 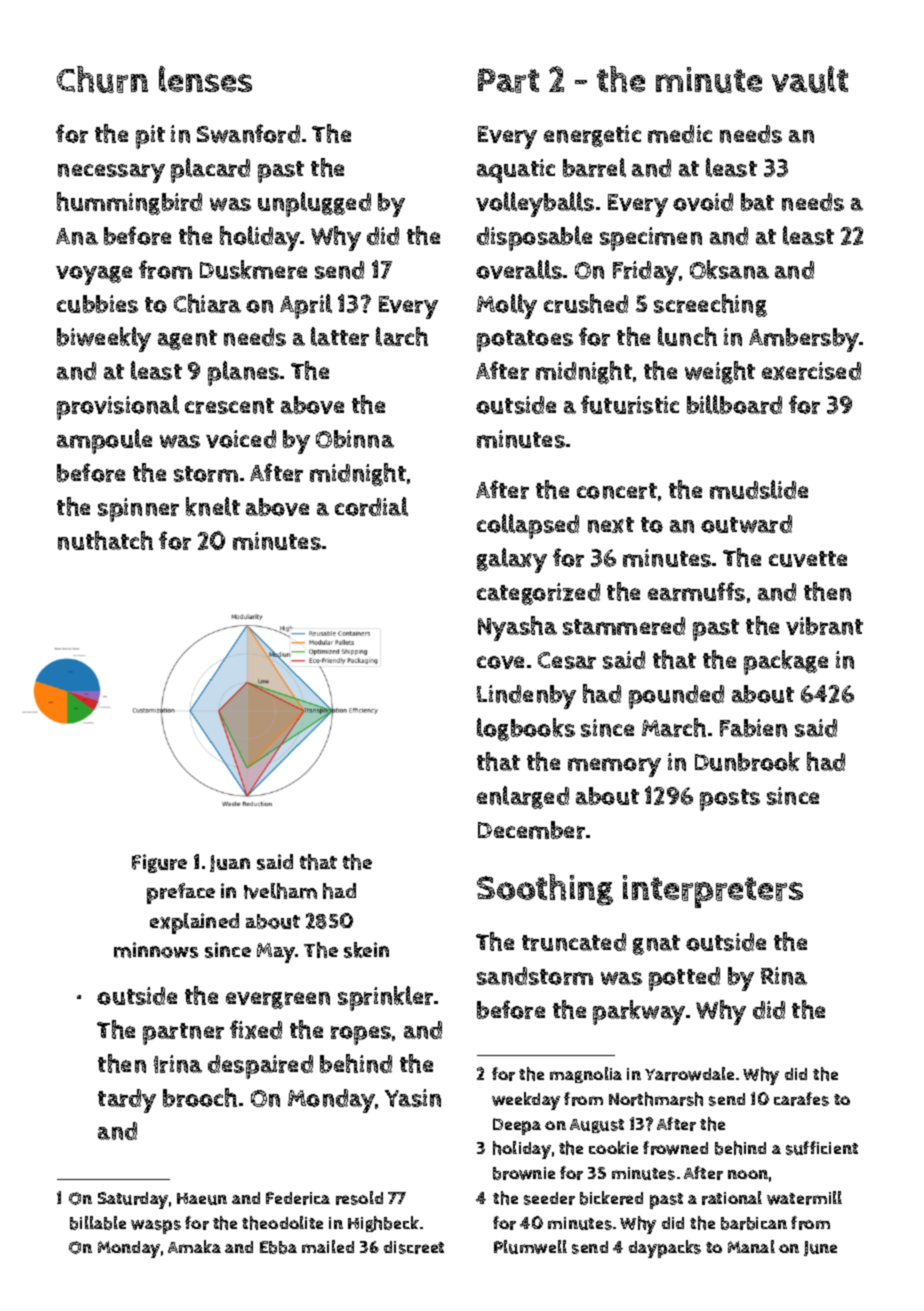 I want to click on lenses, so click(x=205, y=79).
